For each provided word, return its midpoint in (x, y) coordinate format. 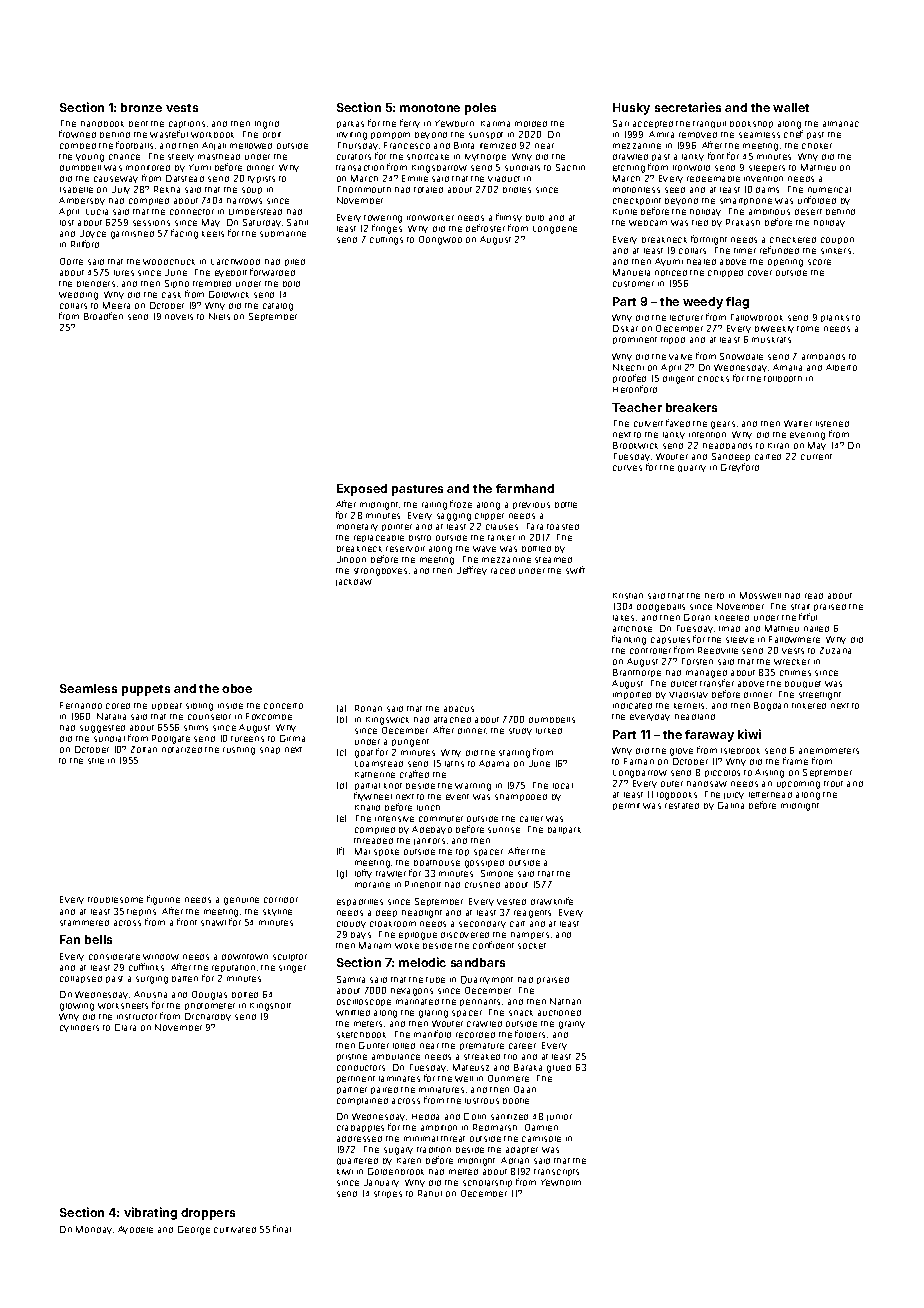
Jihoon (351, 559)
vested (511, 902)
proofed (629, 378)
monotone (430, 108)
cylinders (79, 1028)
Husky (631, 109)
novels (179, 317)
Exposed (362, 490)
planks (835, 318)
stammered (84, 923)
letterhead (770, 795)
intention (707, 435)
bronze (141, 107)
